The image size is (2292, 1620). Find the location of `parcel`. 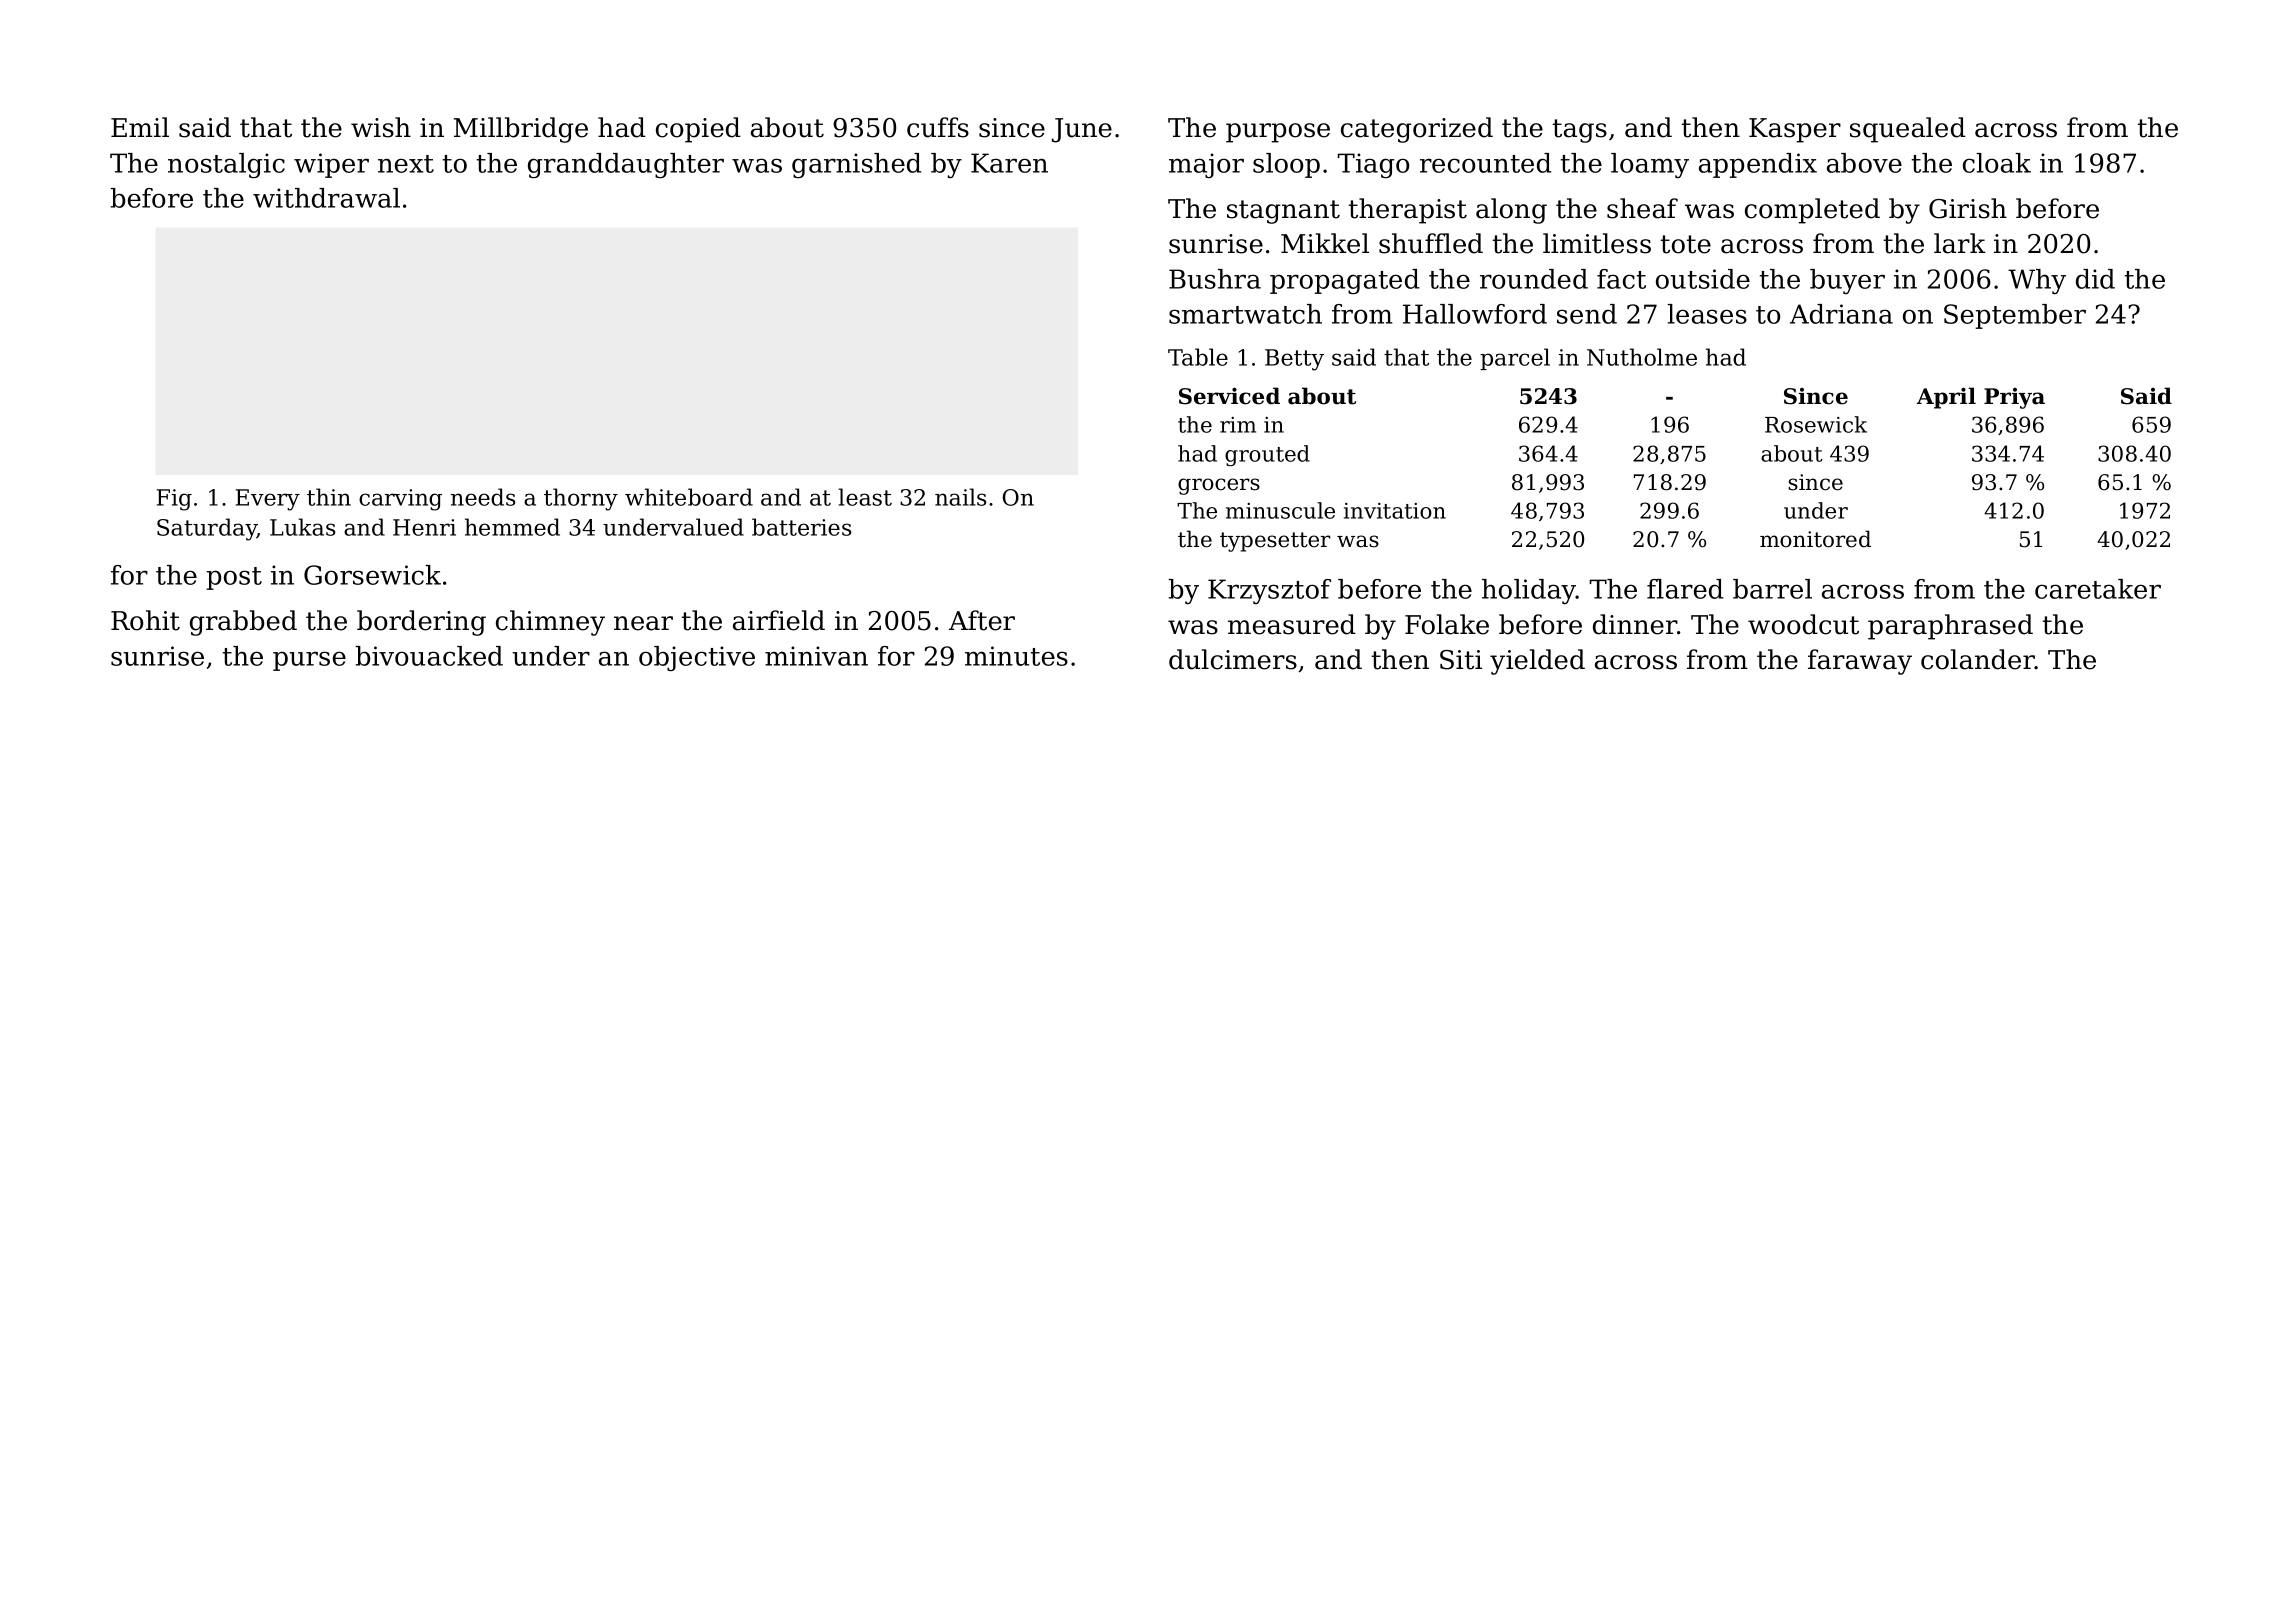

parcel is located at coordinates (1515, 359).
